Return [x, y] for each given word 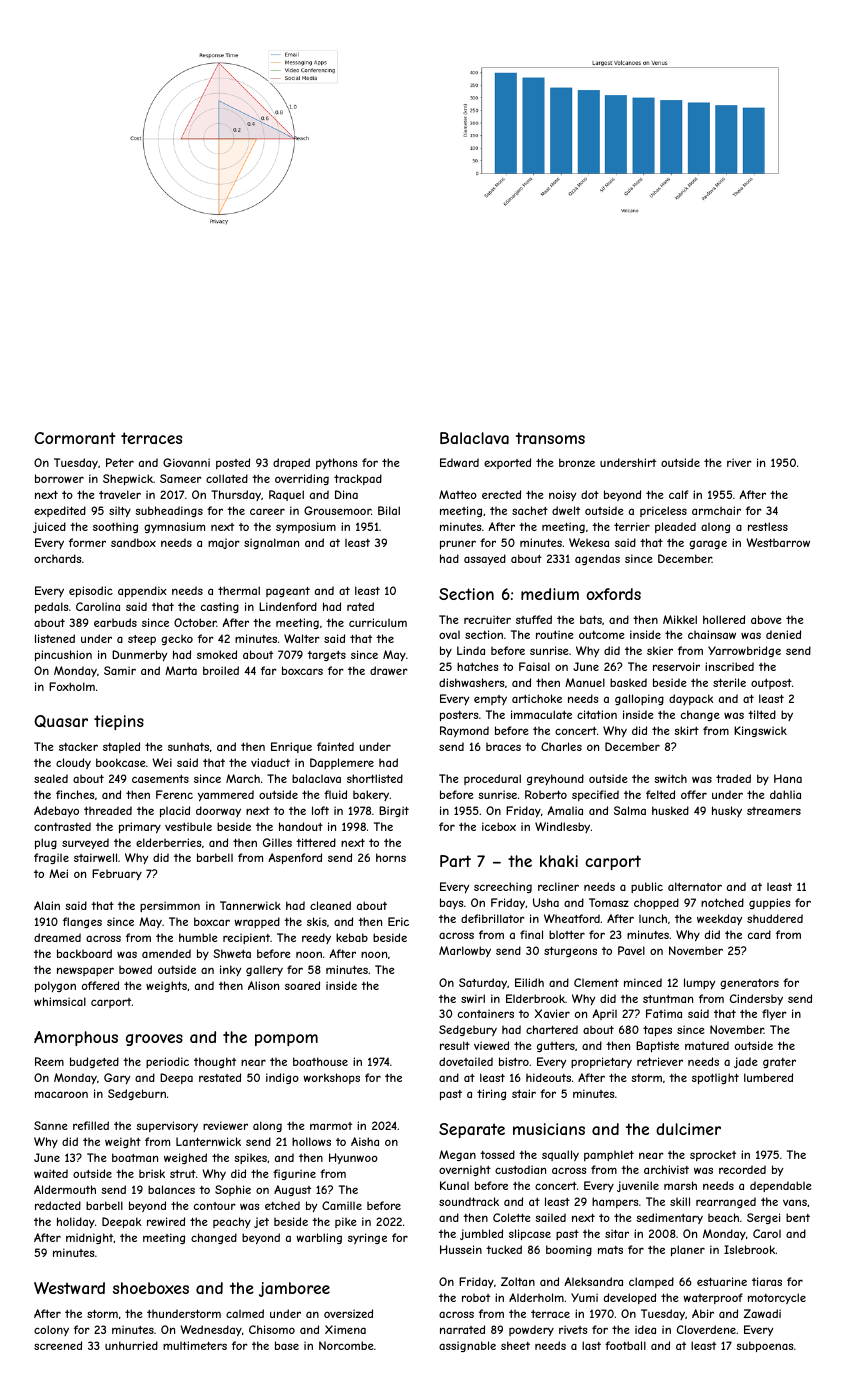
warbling [319, 1238]
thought [215, 1062]
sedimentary [669, 1218]
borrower [59, 478]
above [766, 619]
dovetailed [466, 1061]
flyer [774, 1014]
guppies [769, 903]
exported [507, 463]
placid [175, 811]
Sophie [233, 1190]
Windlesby [562, 827]
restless [768, 526]
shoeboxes [151, 1288]
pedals [51, 607]
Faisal [534, 666]
